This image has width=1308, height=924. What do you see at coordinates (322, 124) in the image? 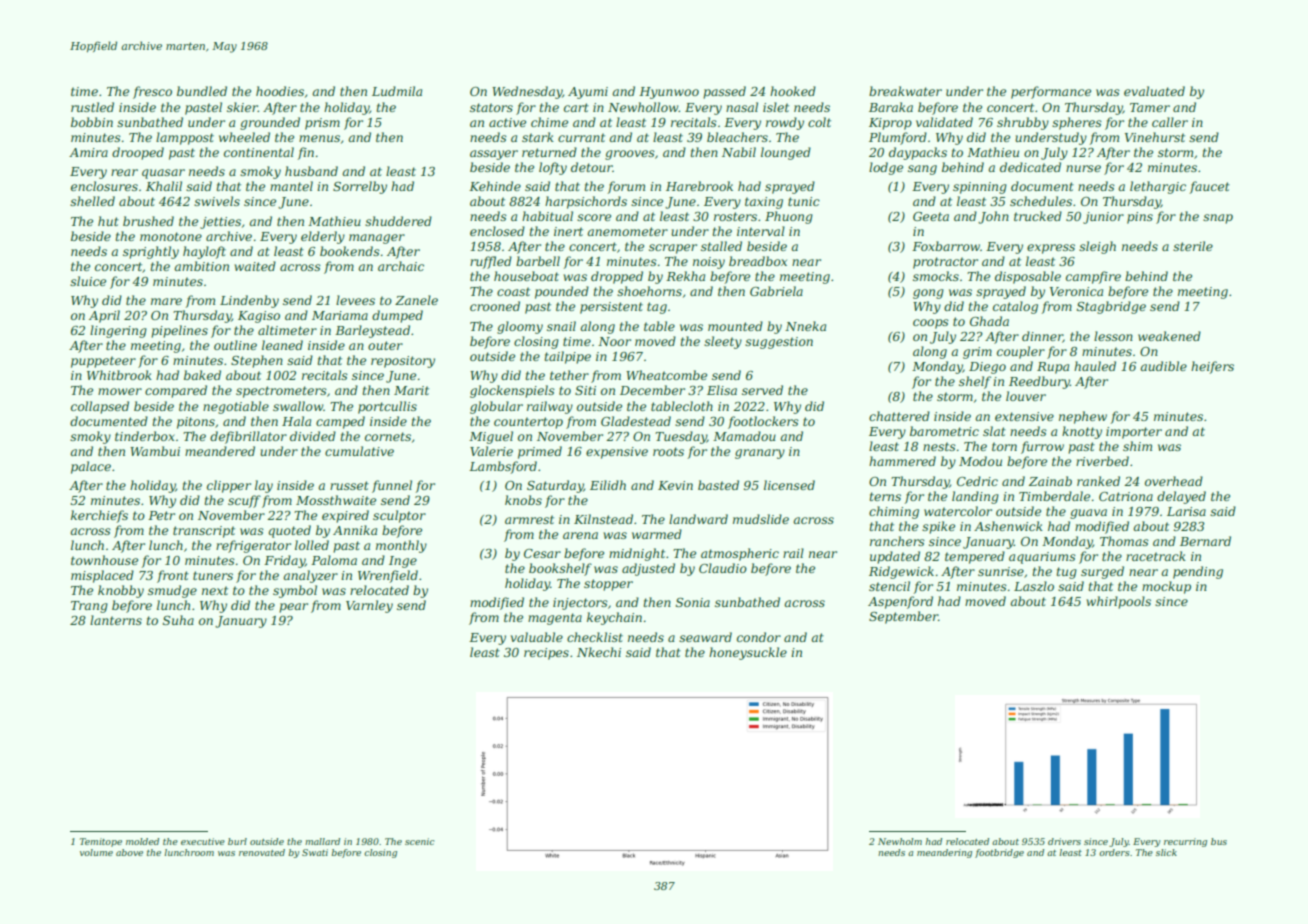
I see `prism` at bounding box center [322, 124].
